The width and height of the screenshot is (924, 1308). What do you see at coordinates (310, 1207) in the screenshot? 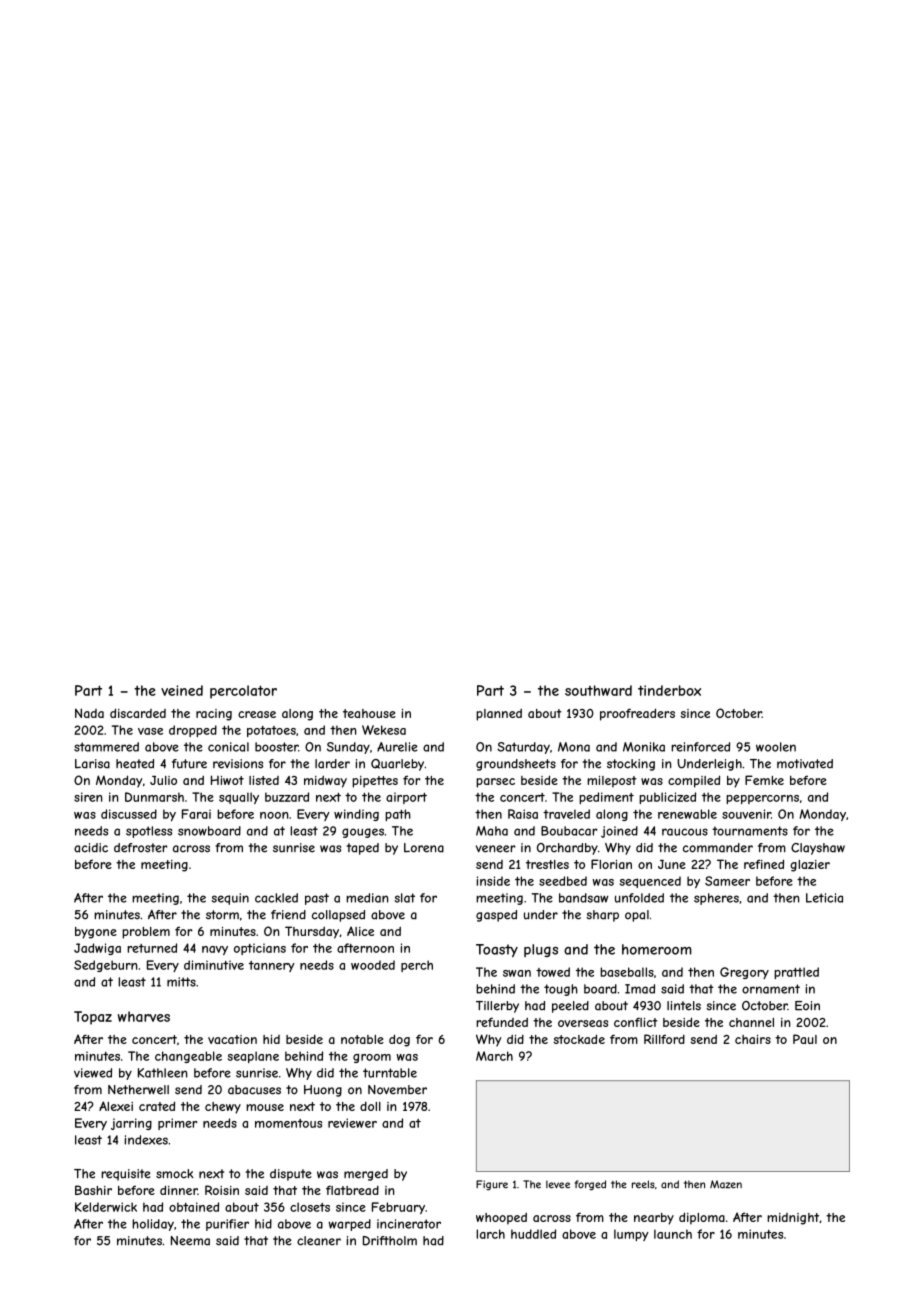
I see `closets` at bounding box center [310, 1207].
